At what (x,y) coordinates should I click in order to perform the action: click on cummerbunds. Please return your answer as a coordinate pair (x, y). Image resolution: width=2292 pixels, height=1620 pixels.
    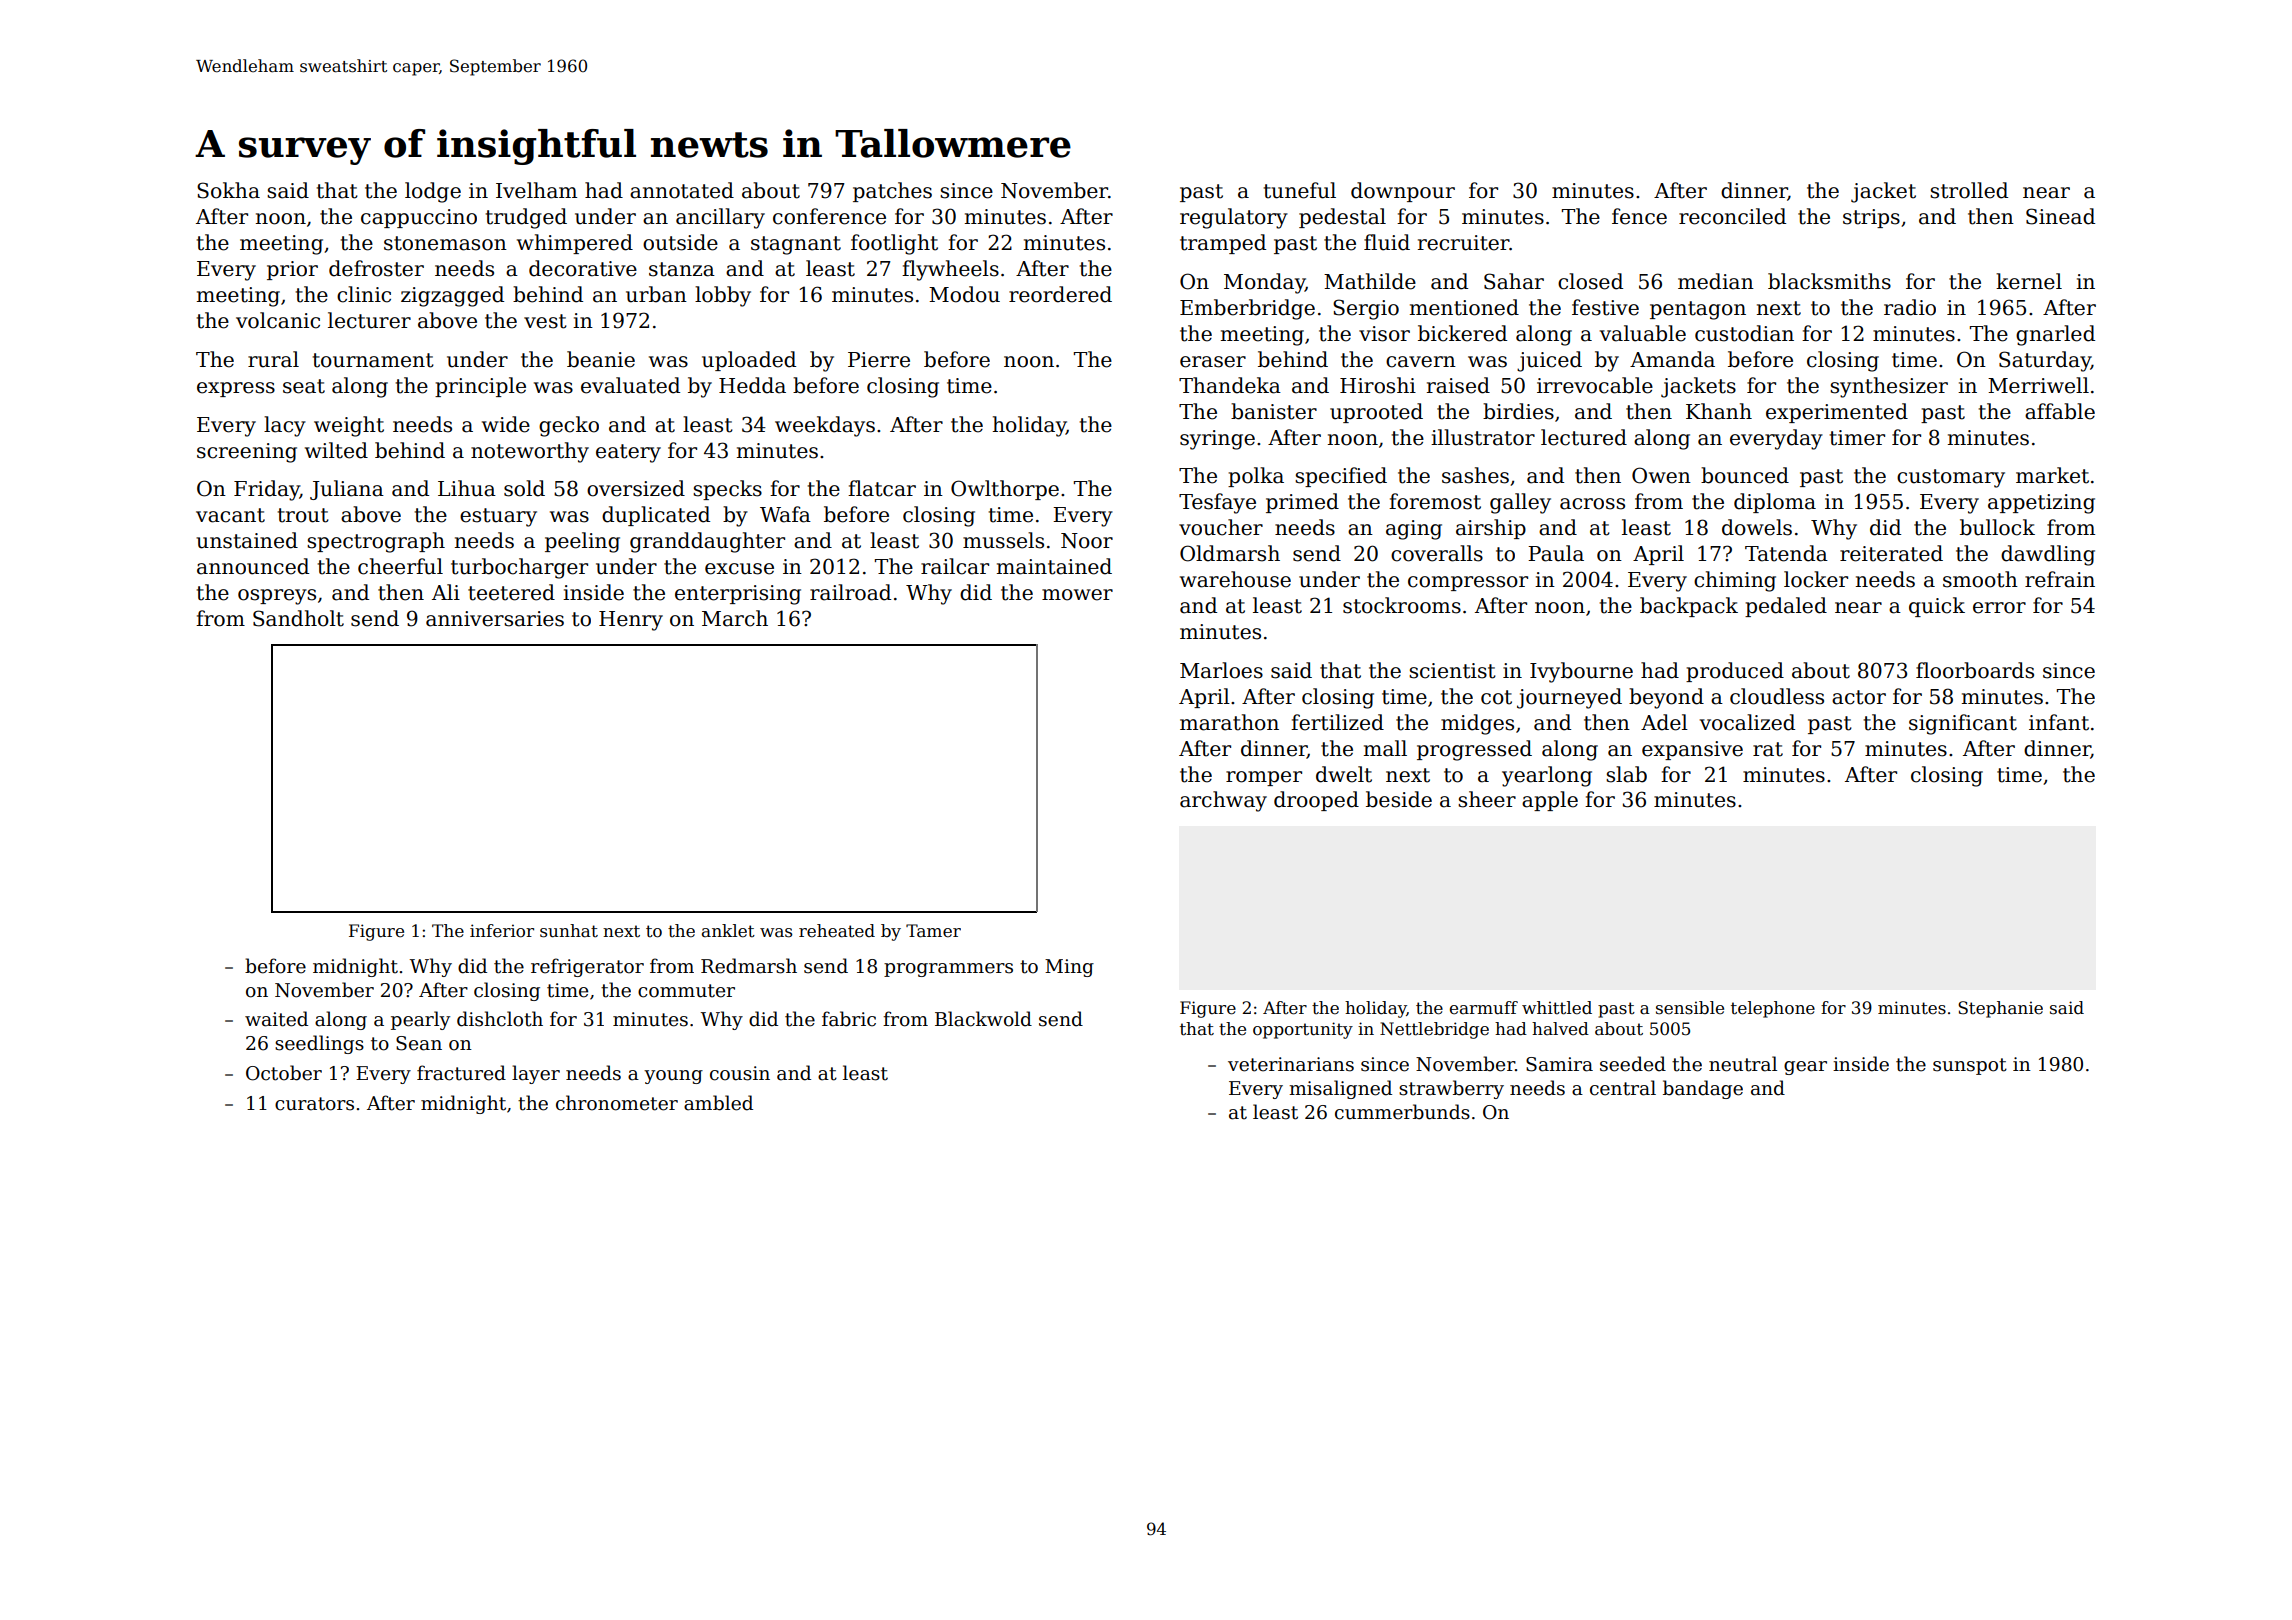
    Looking at the image, I should click on (1402, 1112).
